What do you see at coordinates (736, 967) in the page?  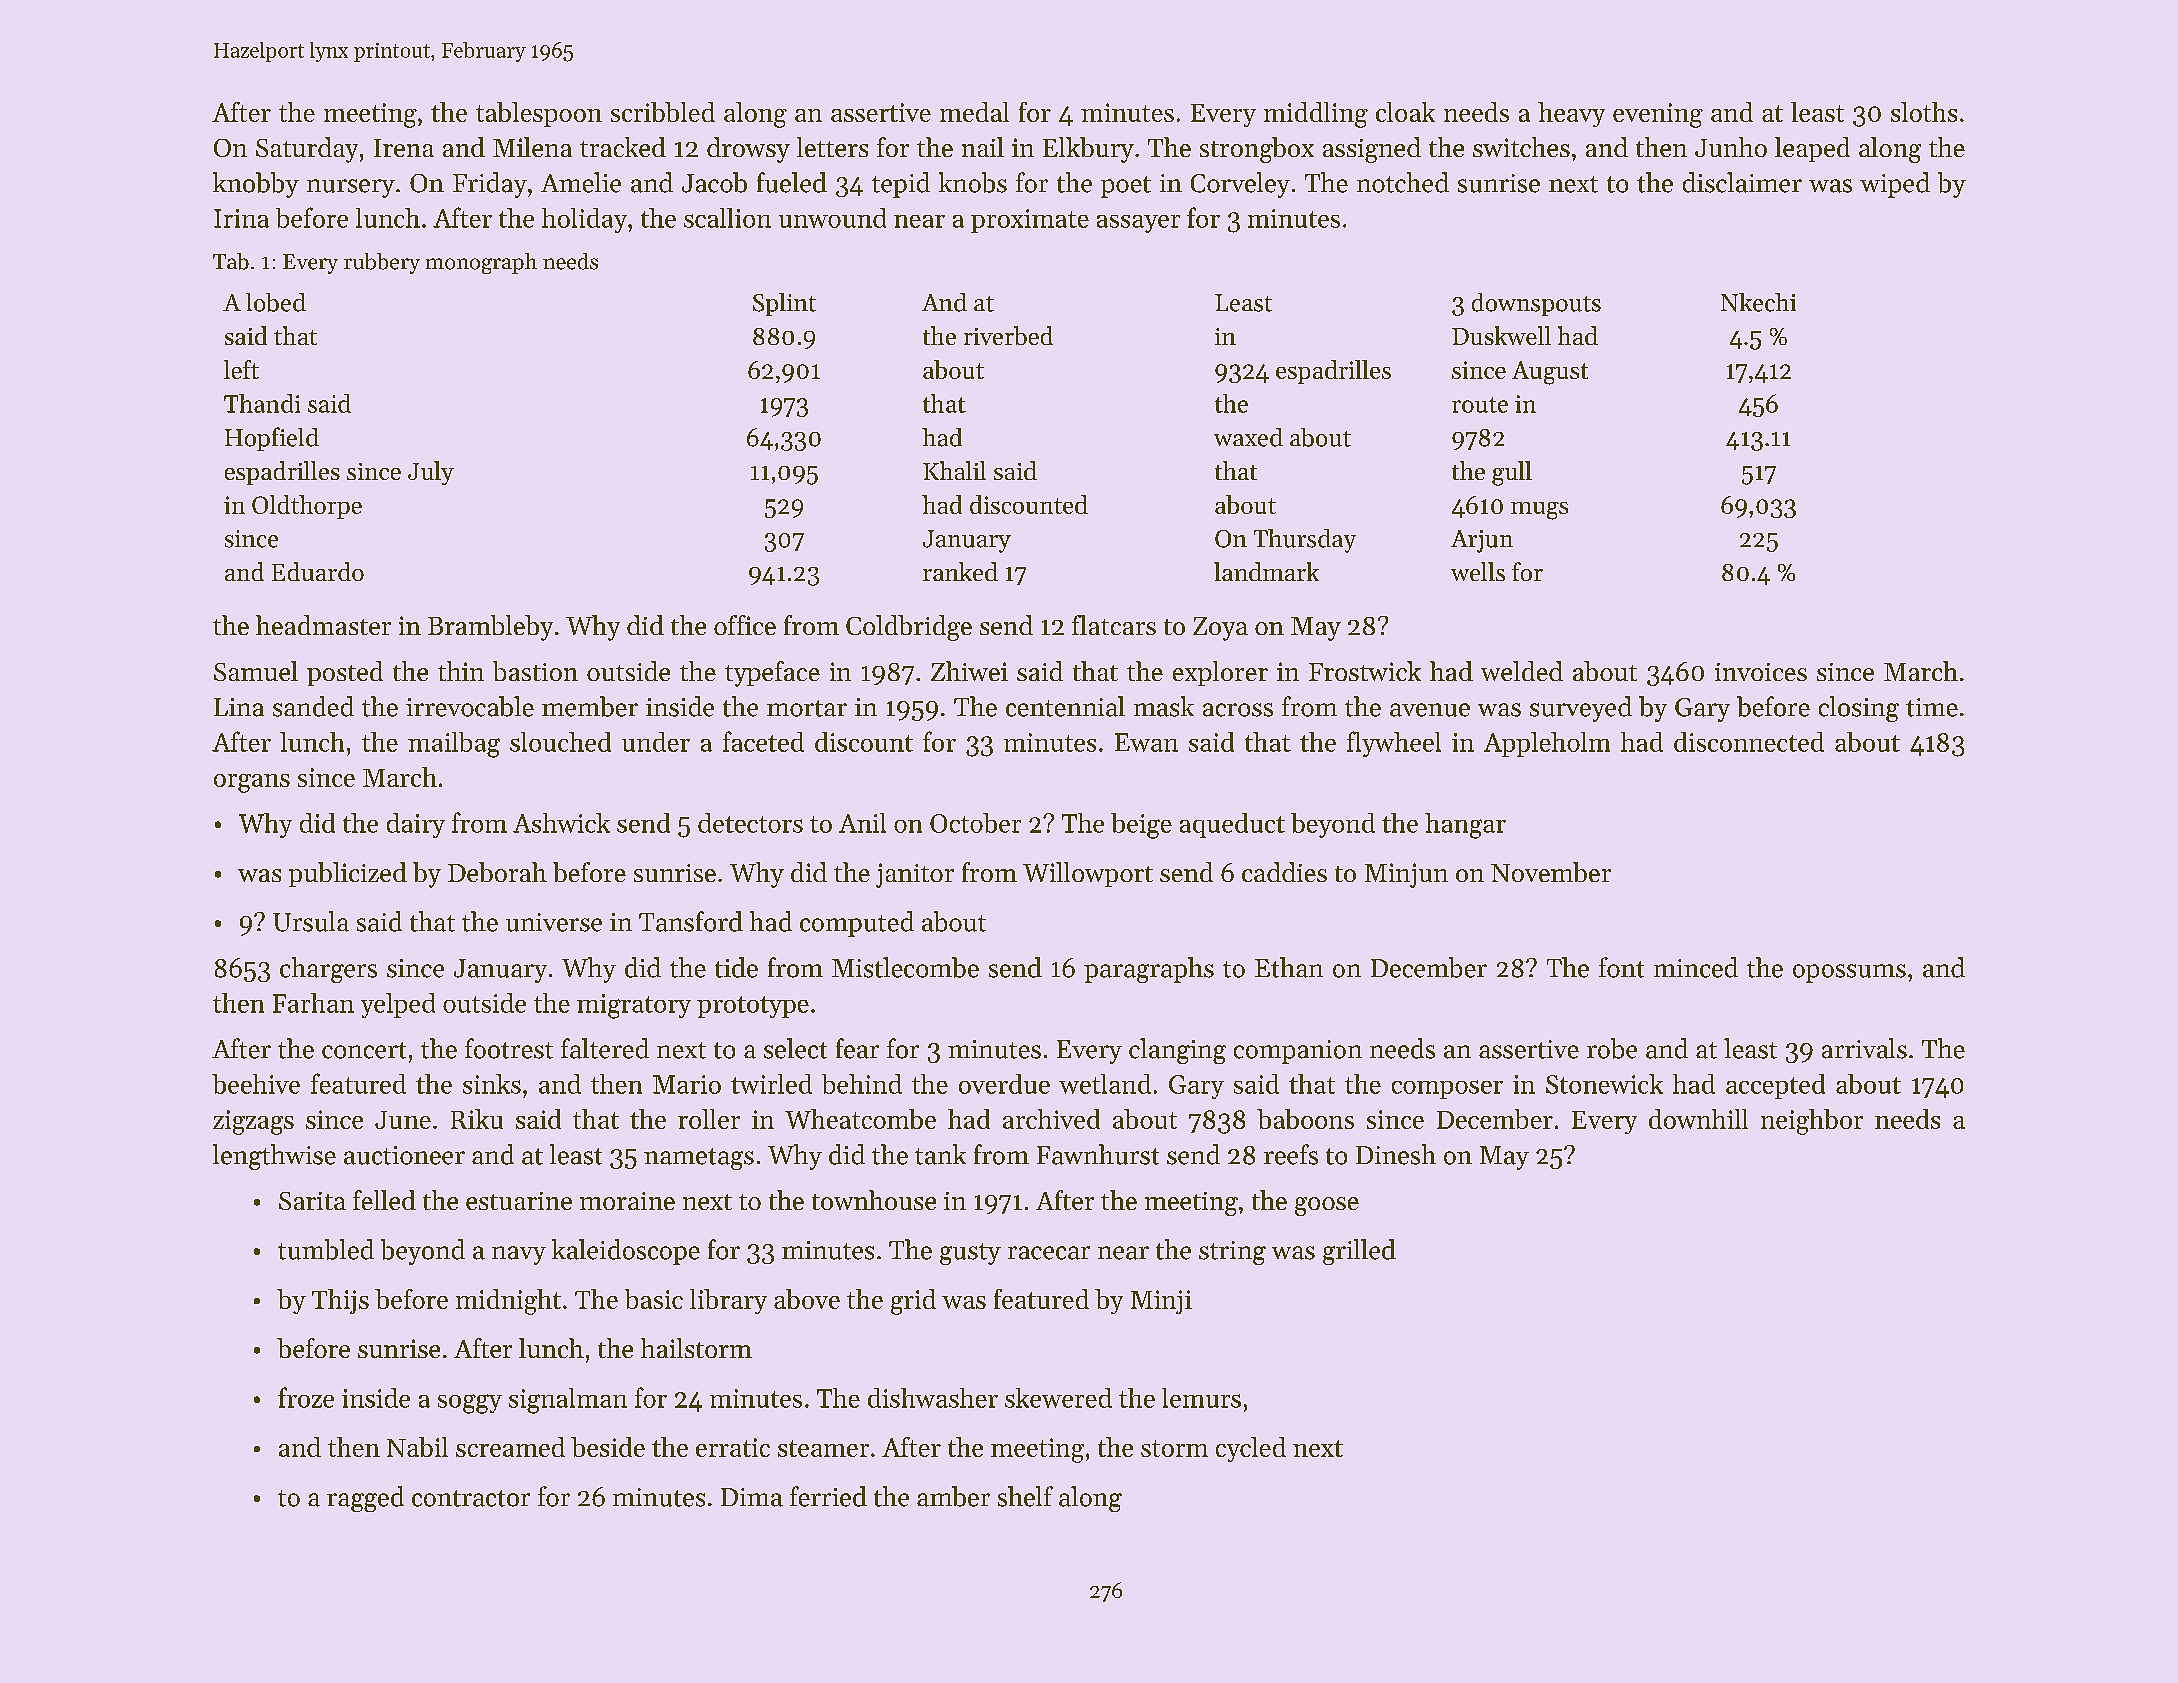 I see `tide` at bounding box center [736, 967].
